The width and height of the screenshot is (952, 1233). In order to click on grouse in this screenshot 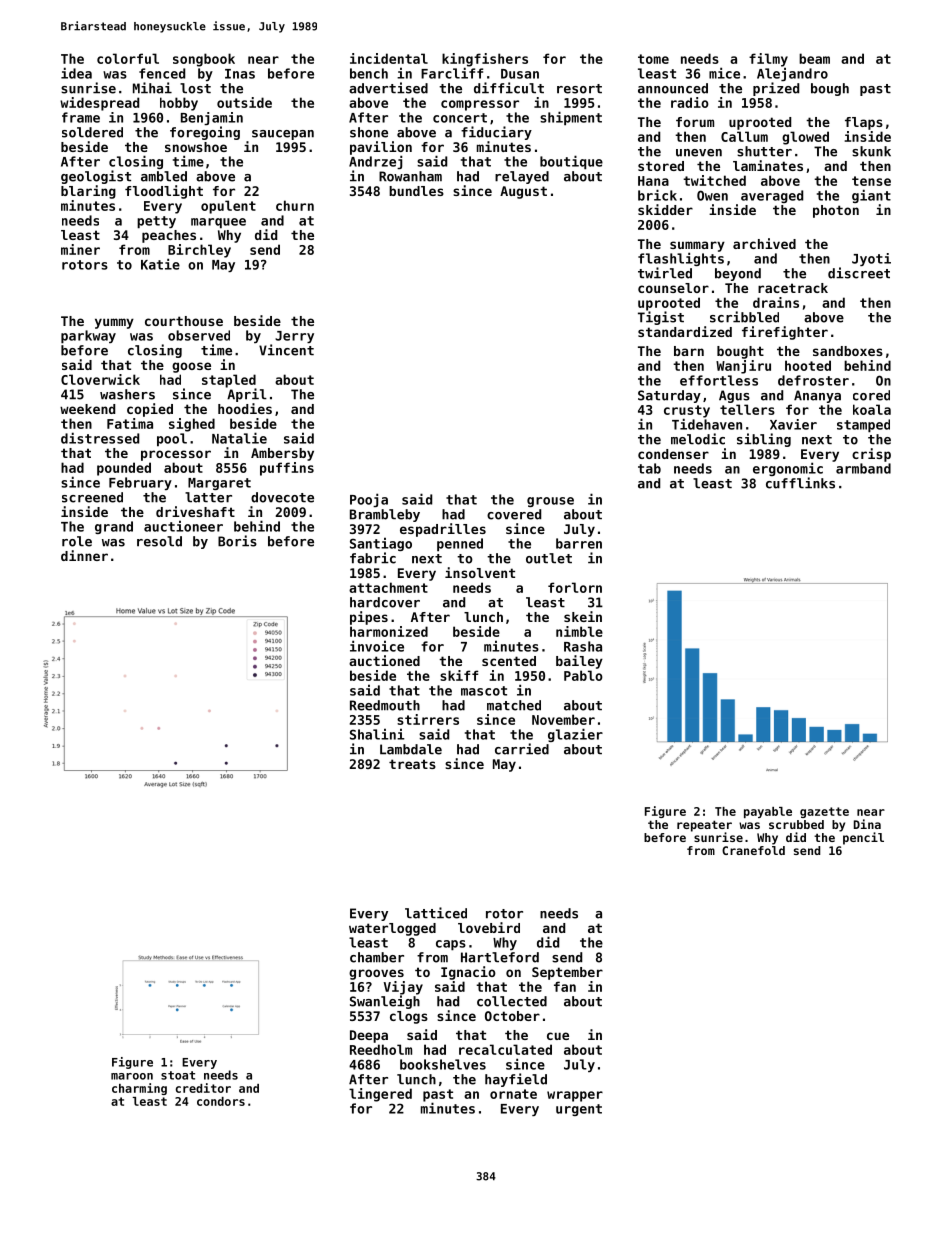, I will do `click(550, 502)`.
